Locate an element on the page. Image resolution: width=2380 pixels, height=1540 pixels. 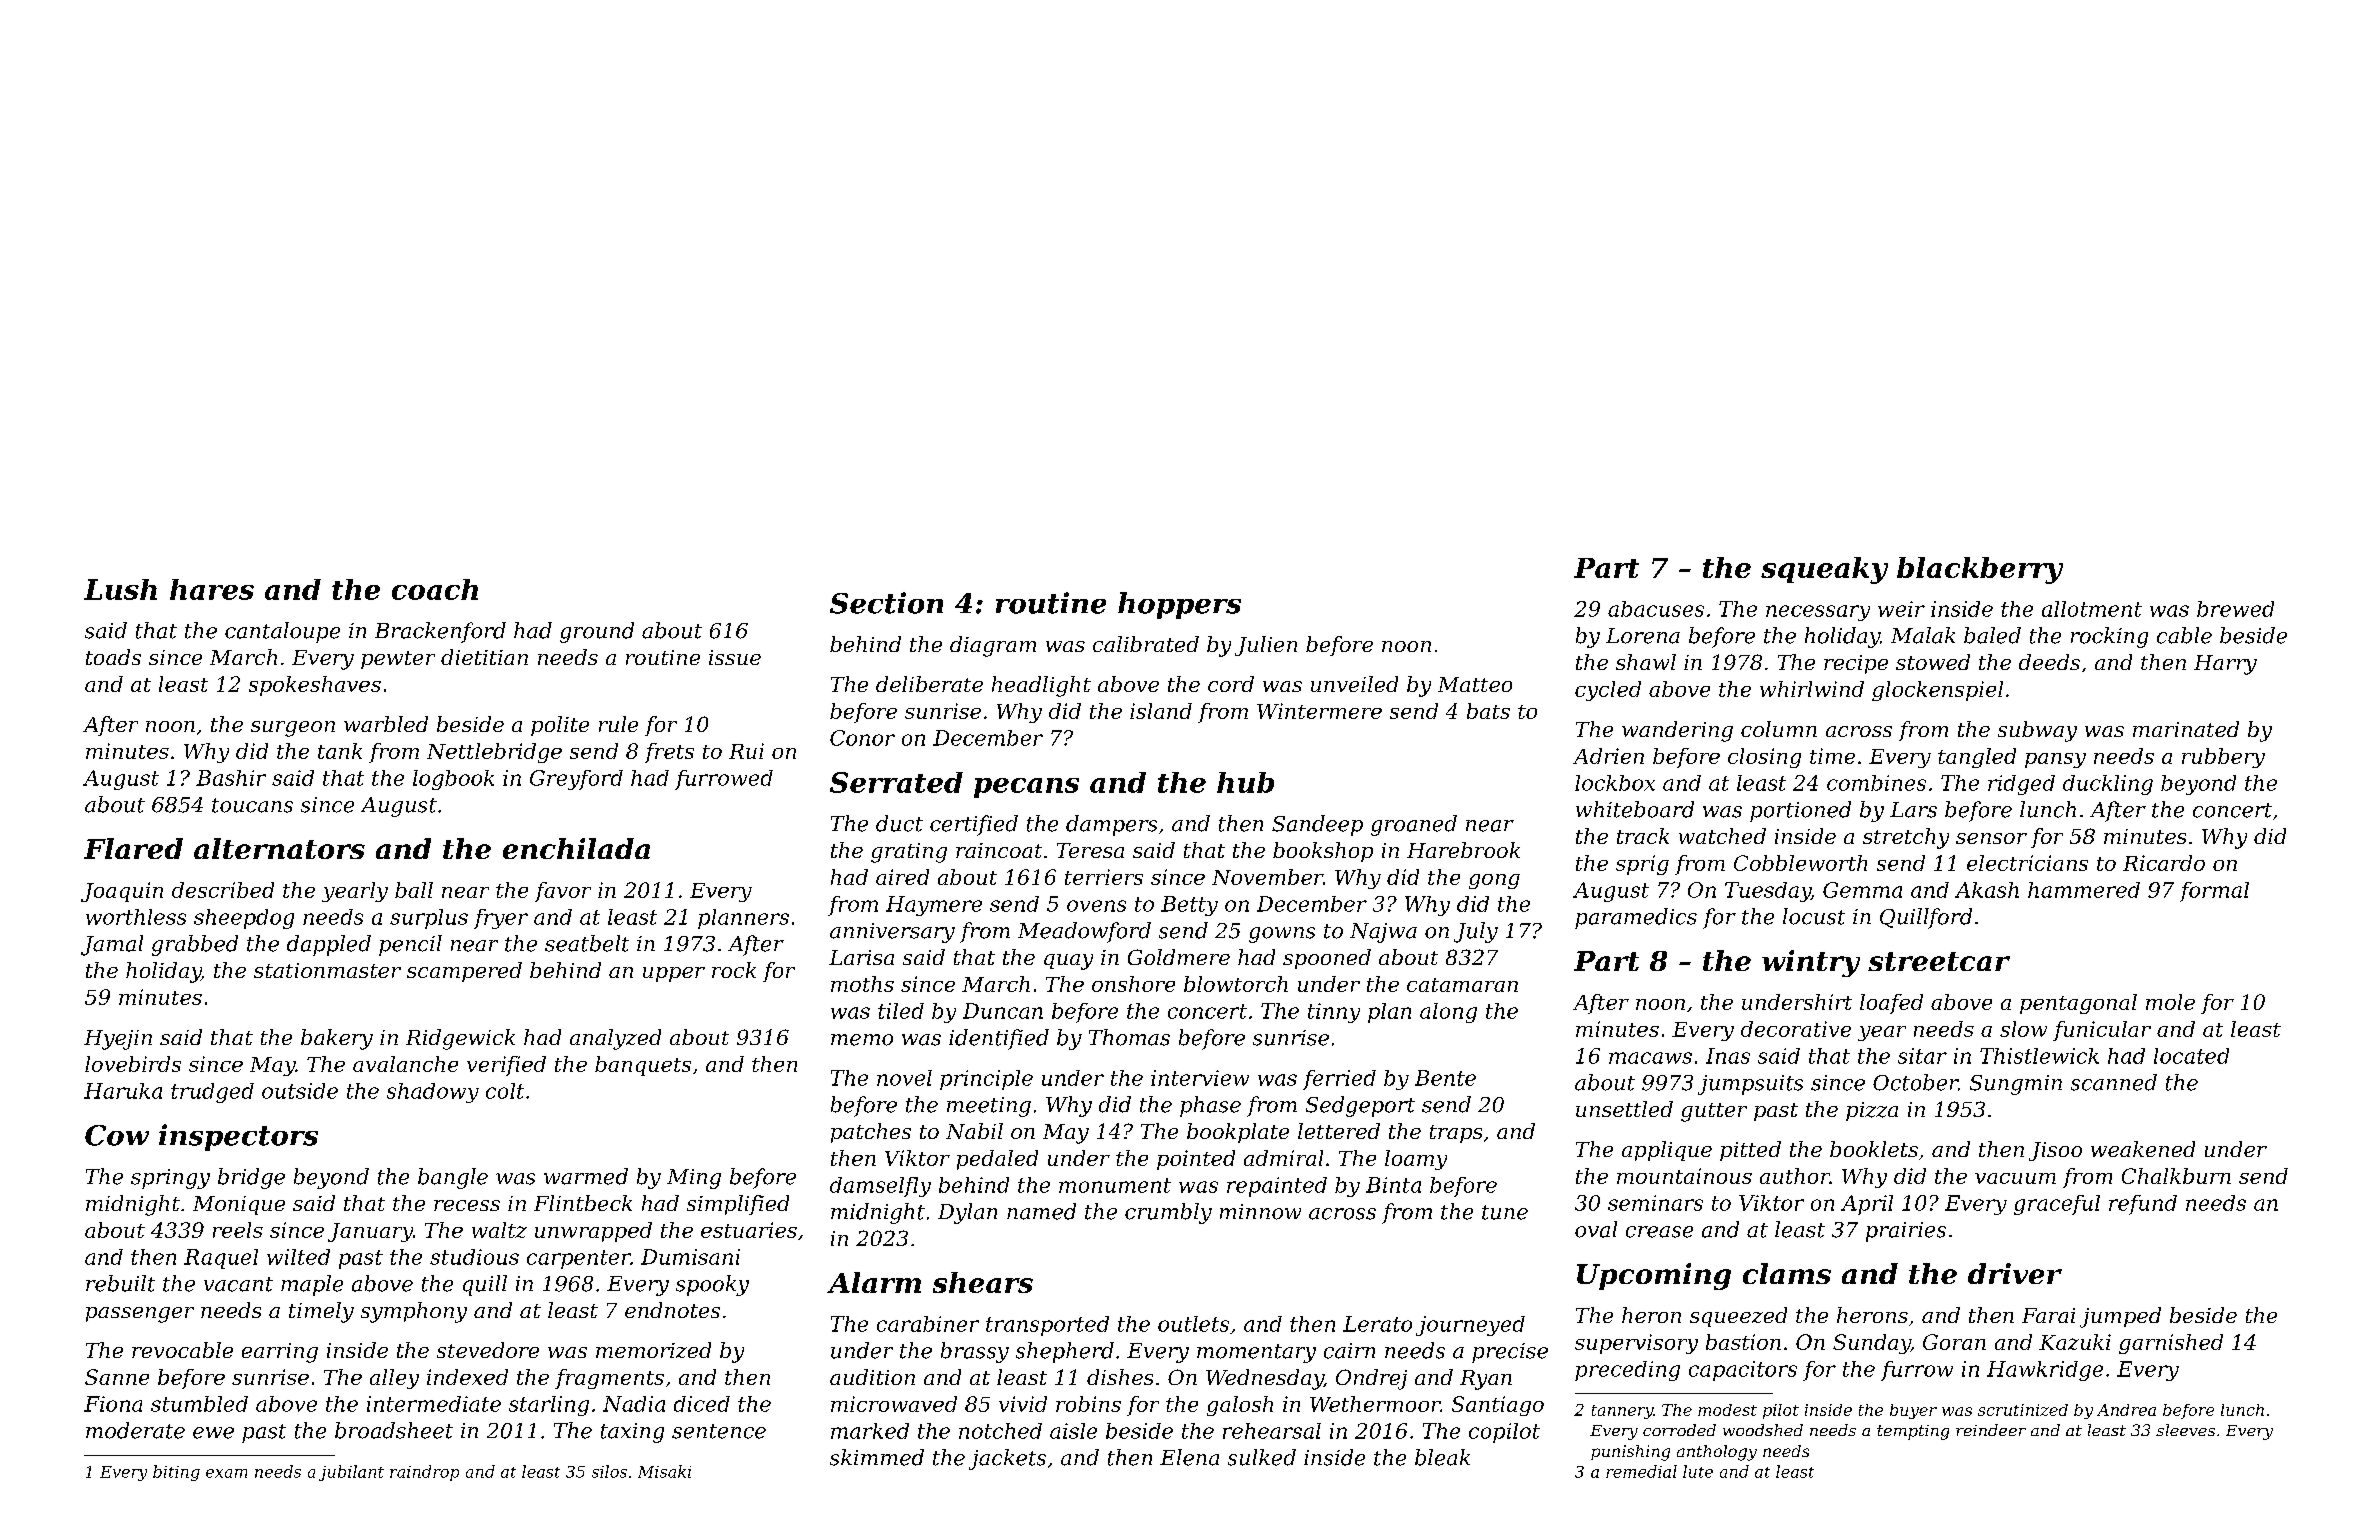
sleeves is located at coordinates (2185, 1430).
